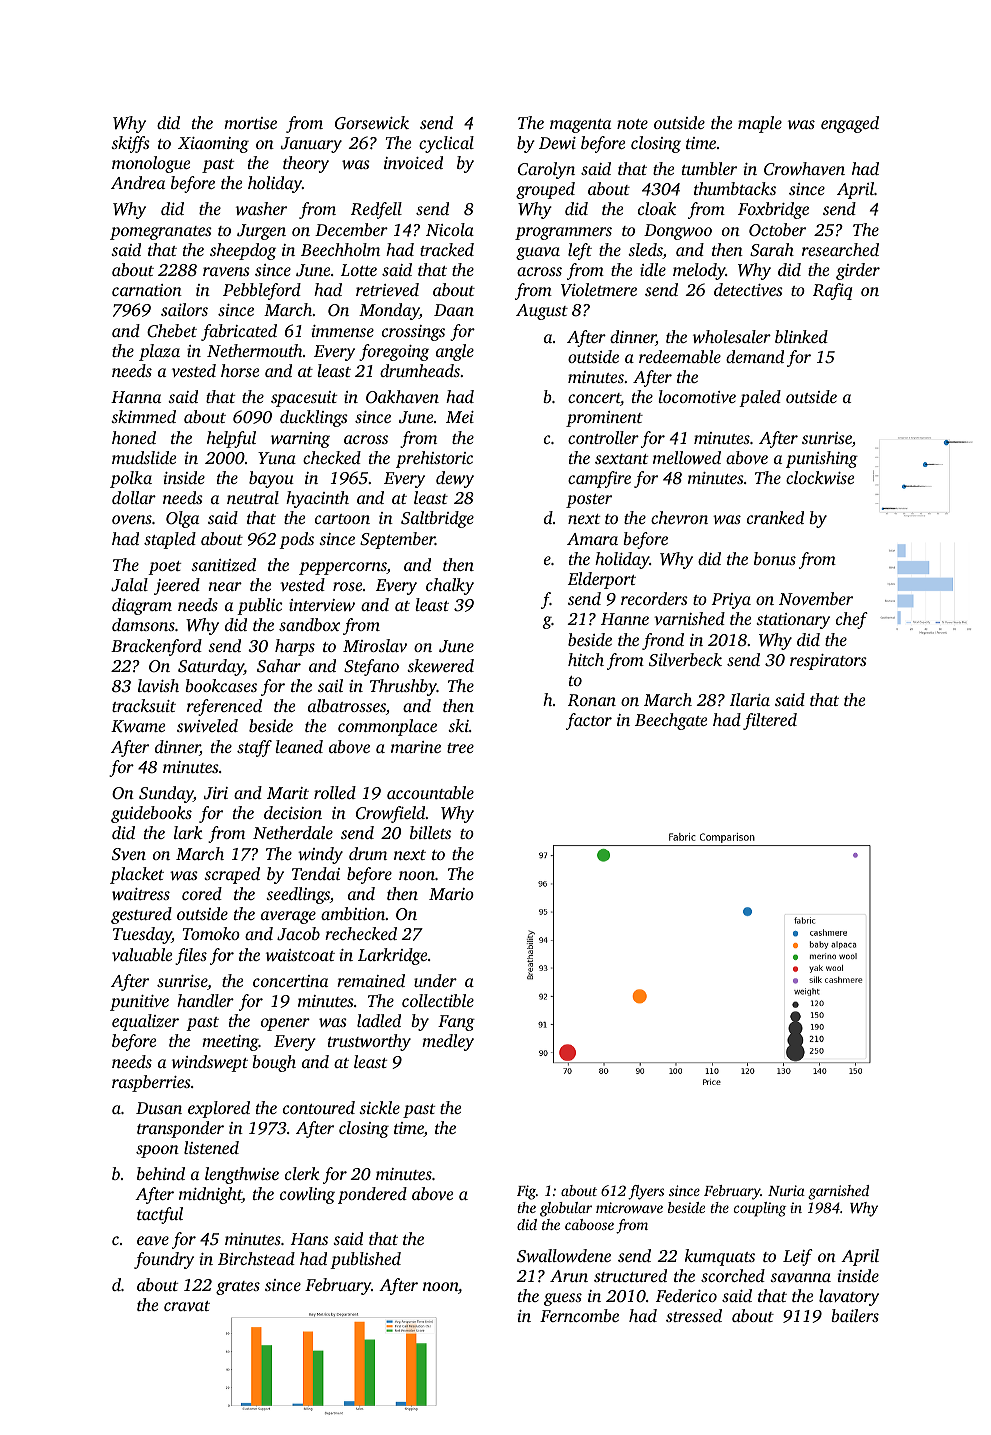 The width and height of the screenshot is (991, 1435). What do you see at coordinates (132, 519) in the screenshot?
I see `ovens` at bounding box center [132, 519].
